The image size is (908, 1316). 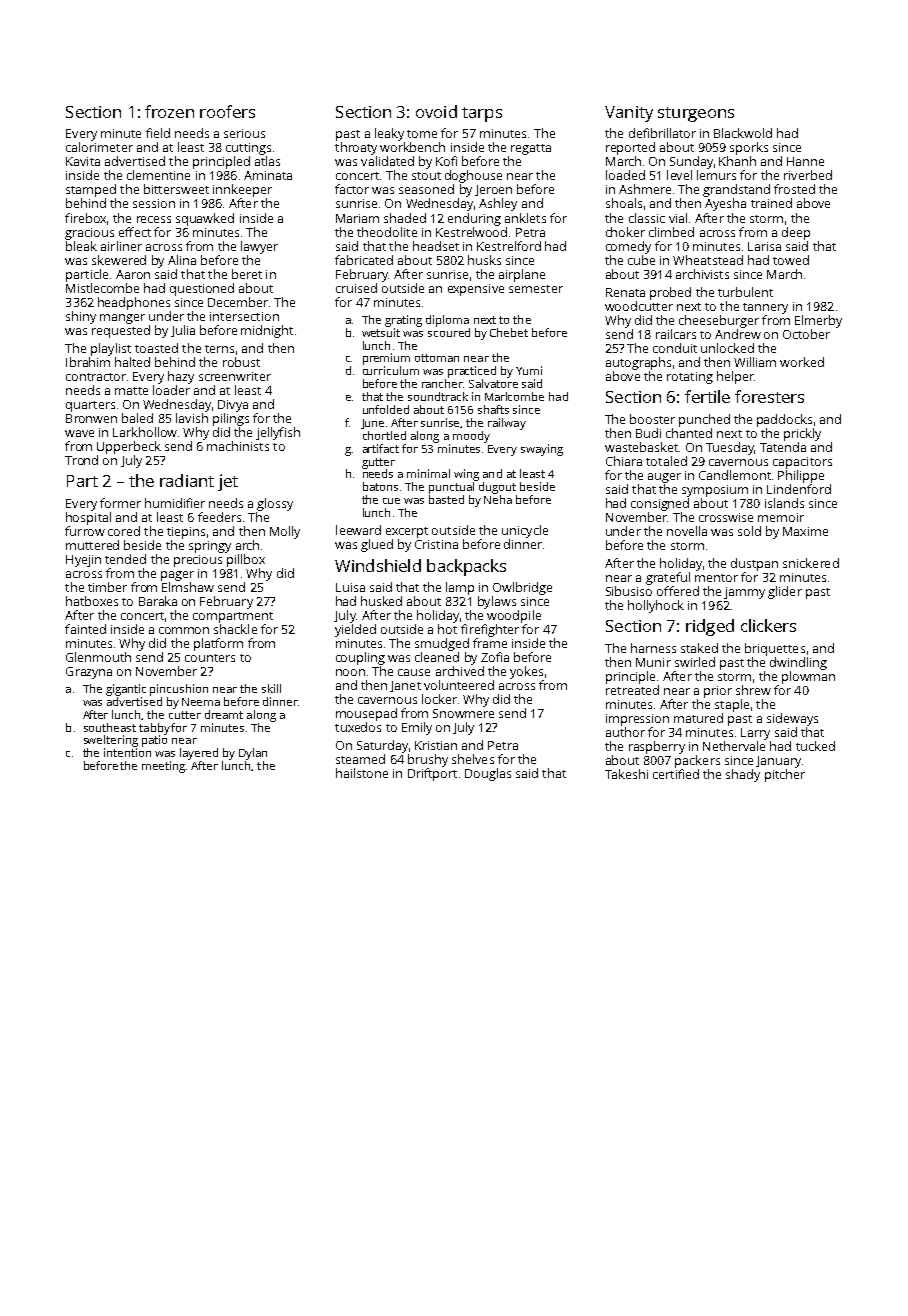 I want to click on shackle, so click(x=235, y=629).
